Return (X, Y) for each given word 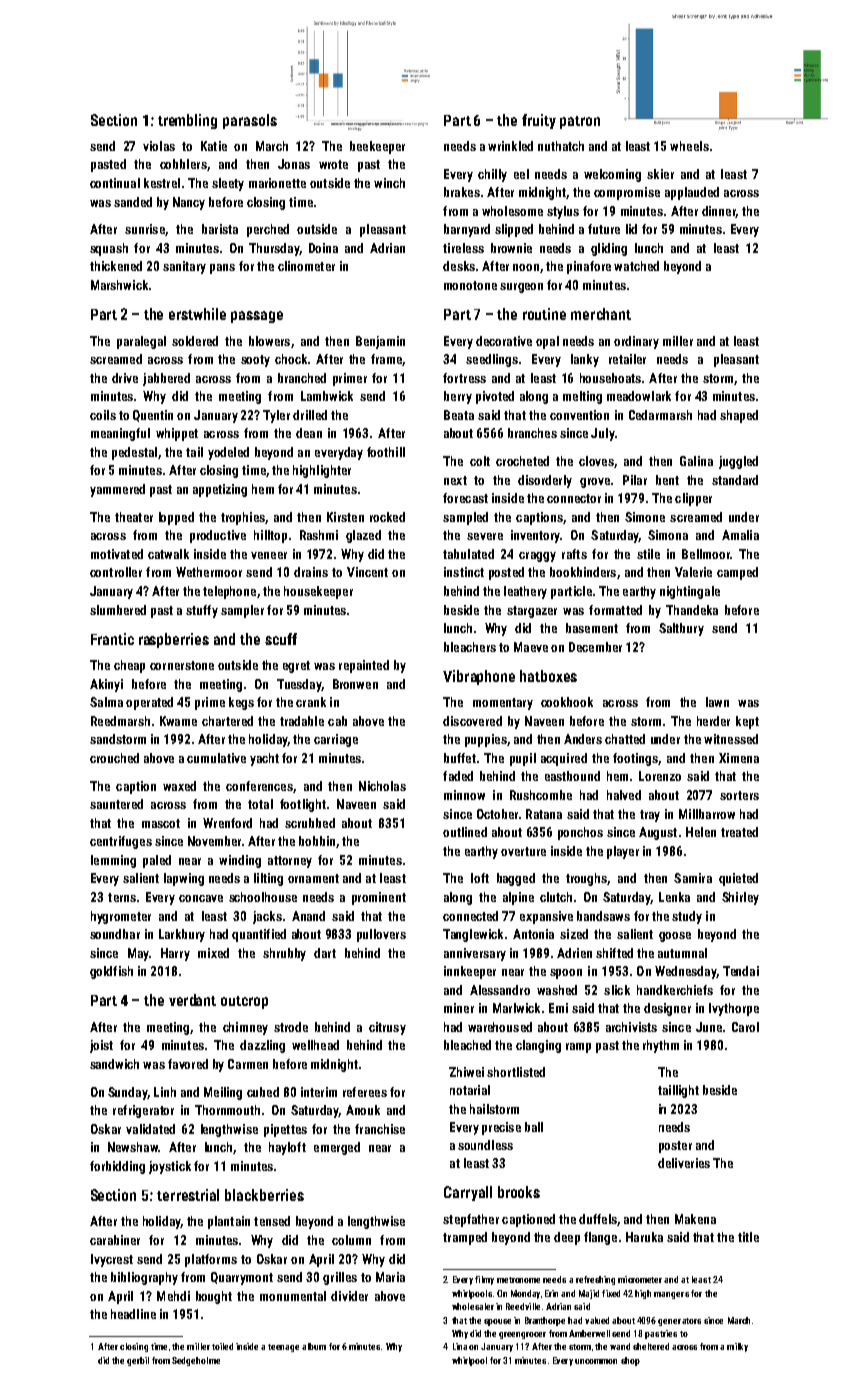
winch (389, 183)
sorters (739, 795)
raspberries (174, 640)
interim (319, 1092)
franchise (380, 1129)
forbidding (117, 1167)
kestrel (162, 183)
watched (636, 266)
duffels (598, 1219)
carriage (336, 740)
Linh (165, 1092)
